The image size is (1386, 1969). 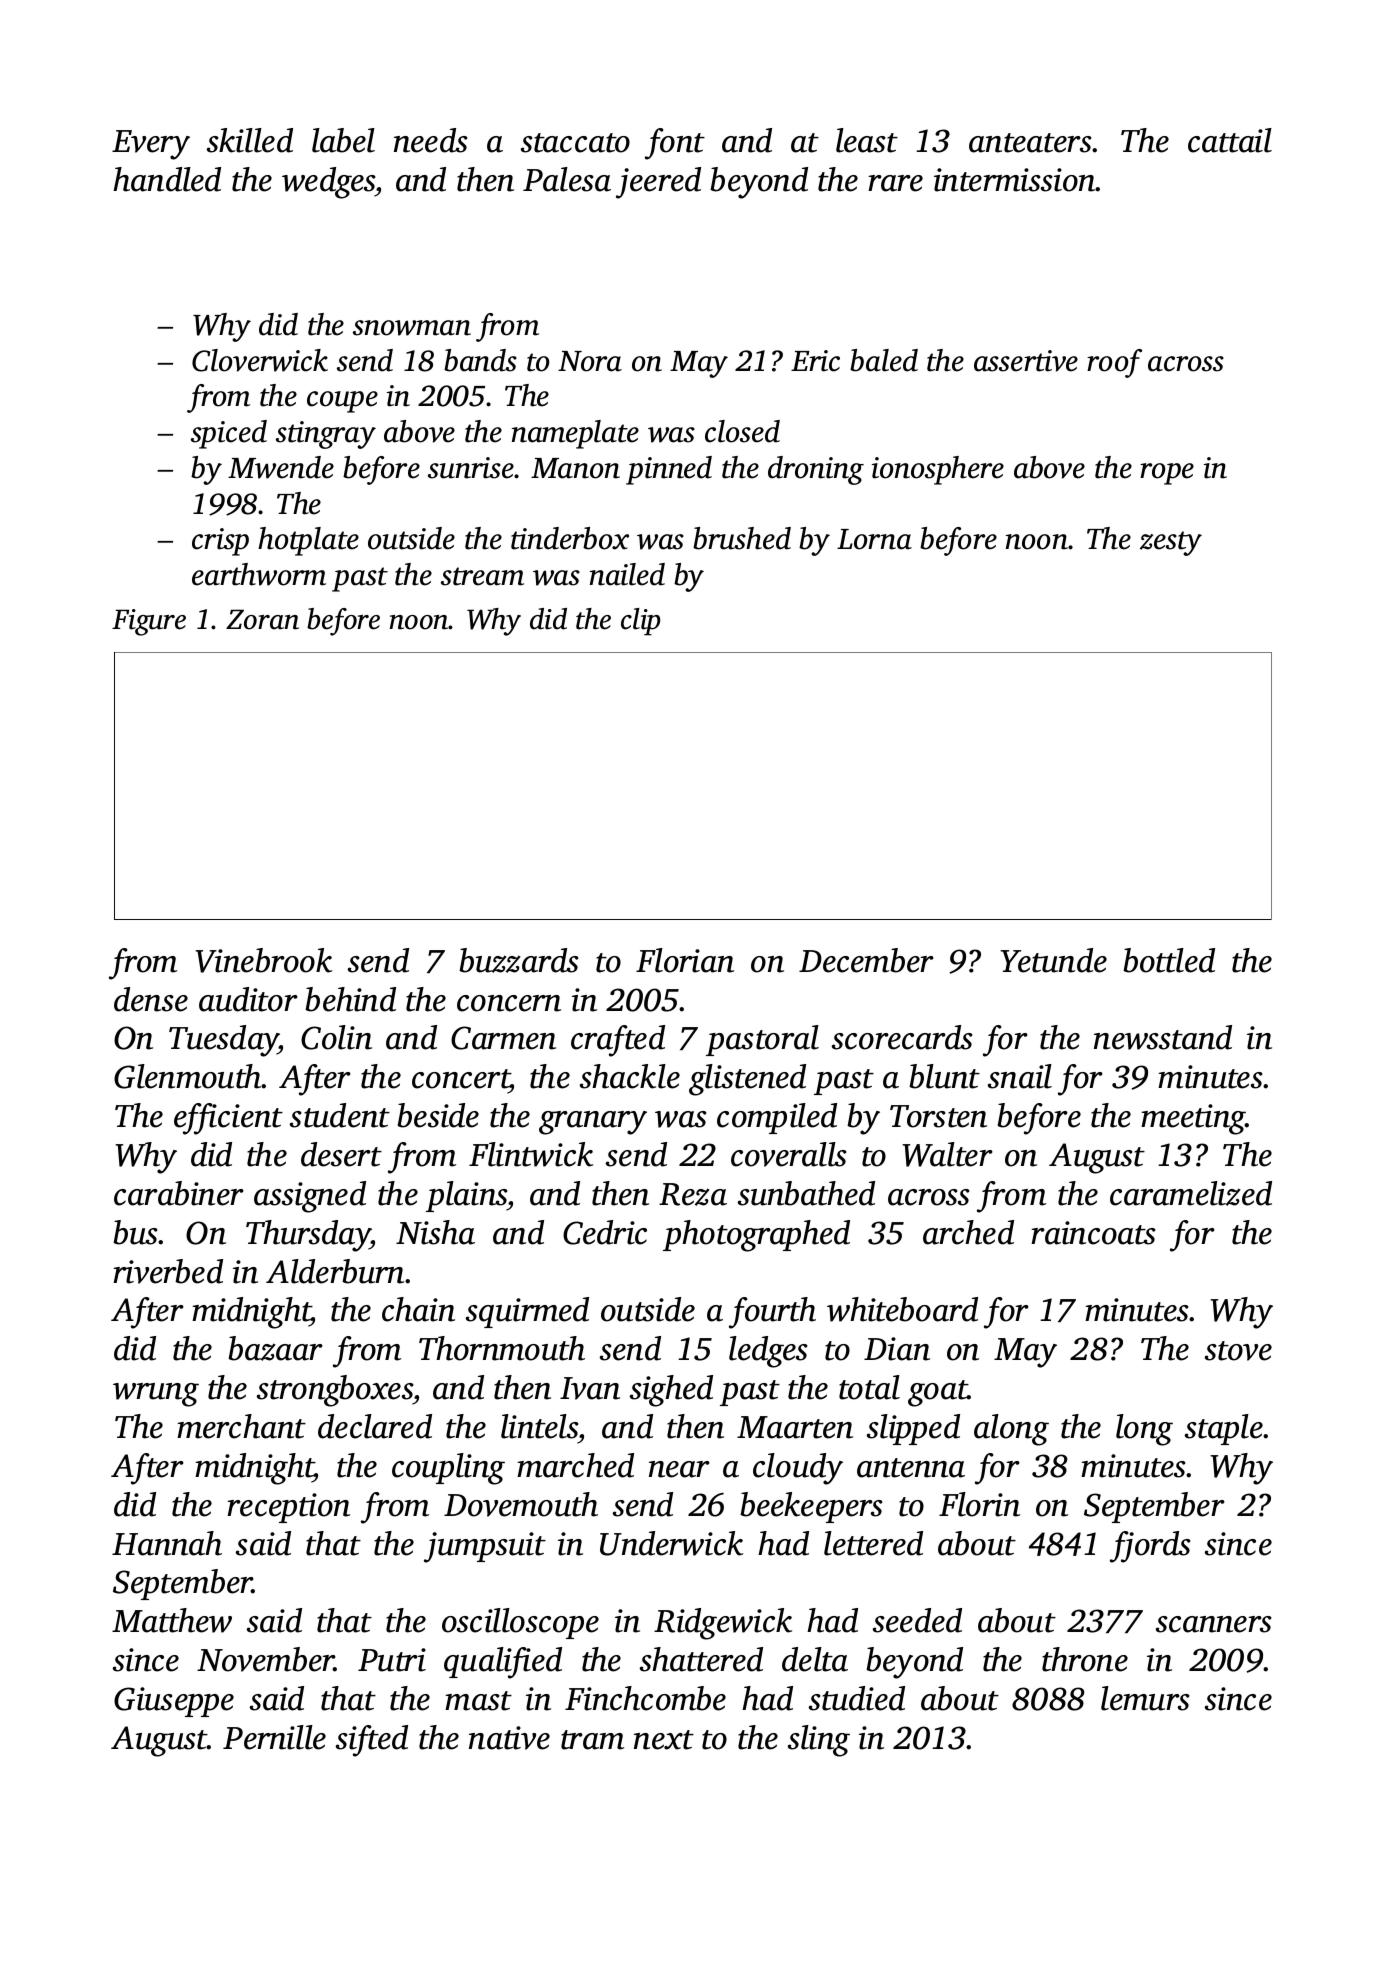 I want to click on Pernille, so click(x=274, y=1737).
